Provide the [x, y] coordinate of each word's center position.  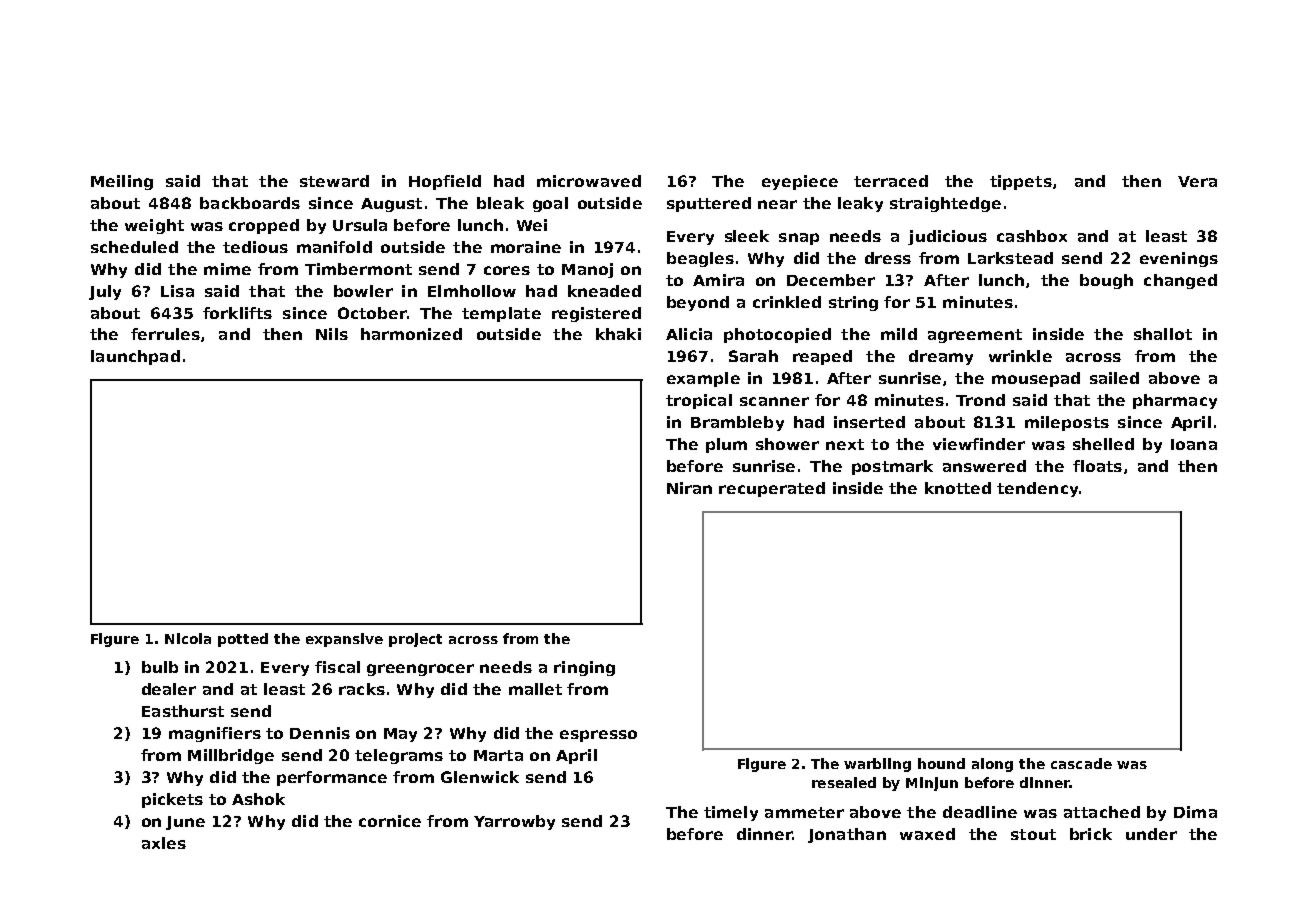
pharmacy [1175, 401]
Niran [689, 488]
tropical [699, 401]
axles [164, 843]
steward [334, 181]
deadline [980, 812]
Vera [1197, 181]
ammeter [804, 812]
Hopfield [445, 182]
